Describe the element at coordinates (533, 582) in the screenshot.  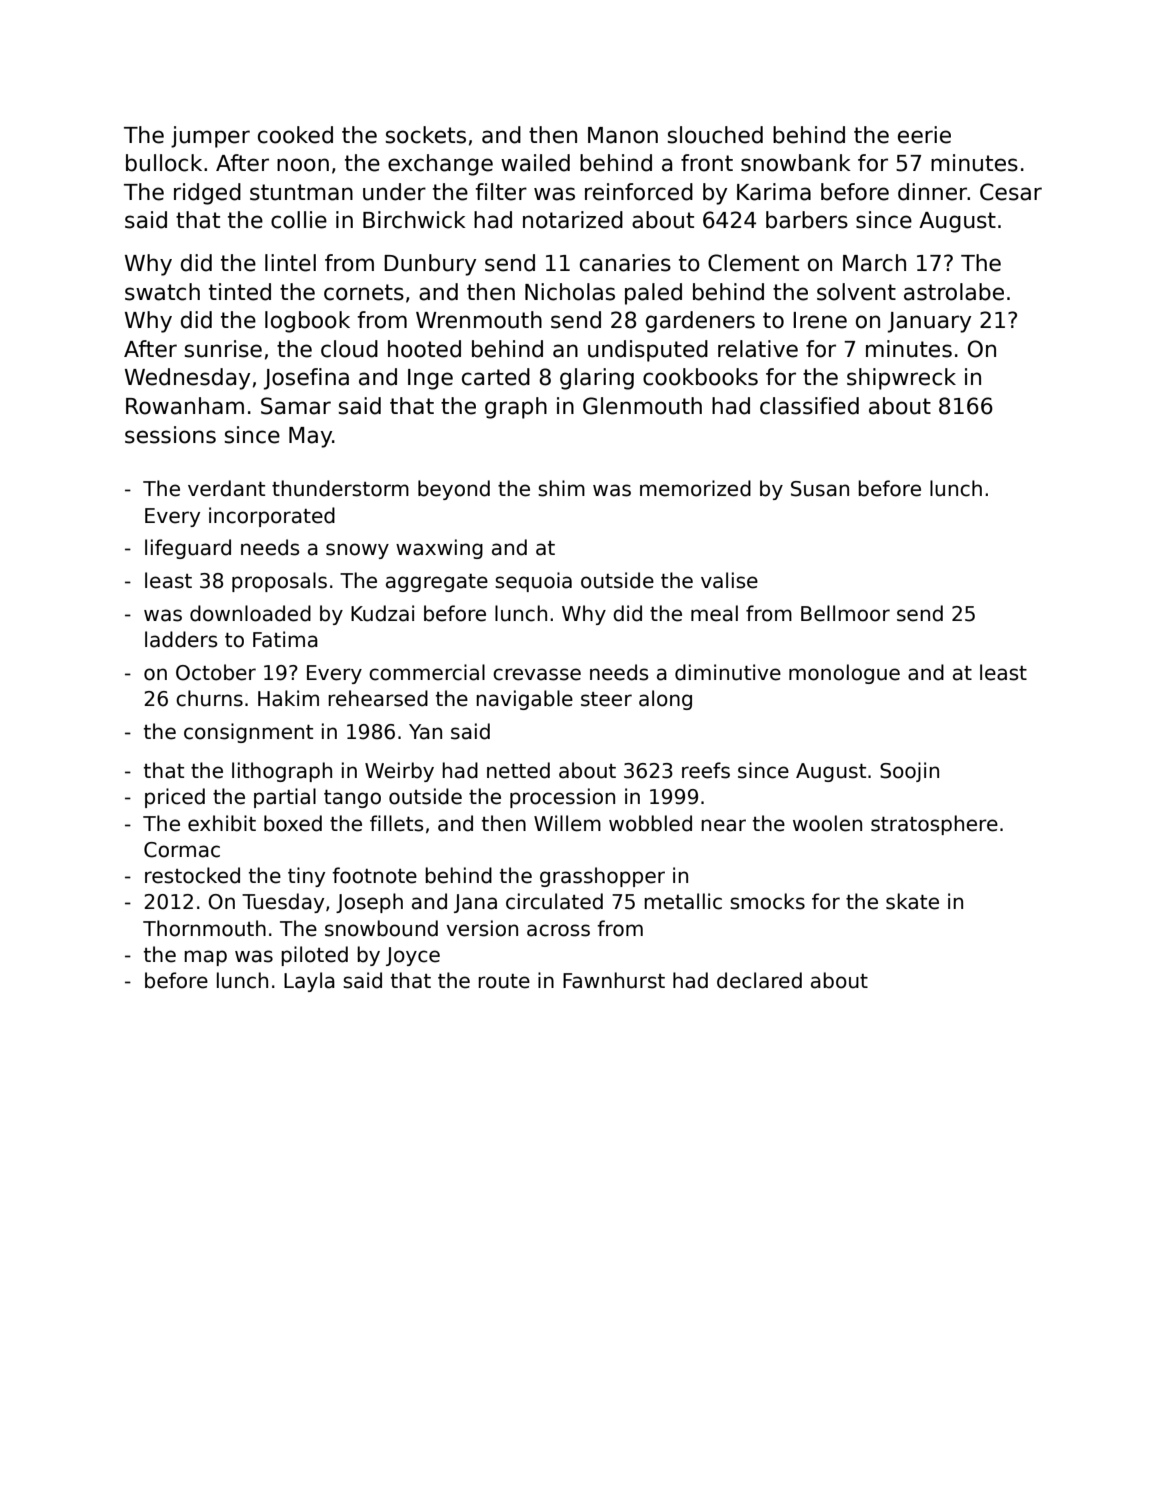
I see `sequoia` at that location.
